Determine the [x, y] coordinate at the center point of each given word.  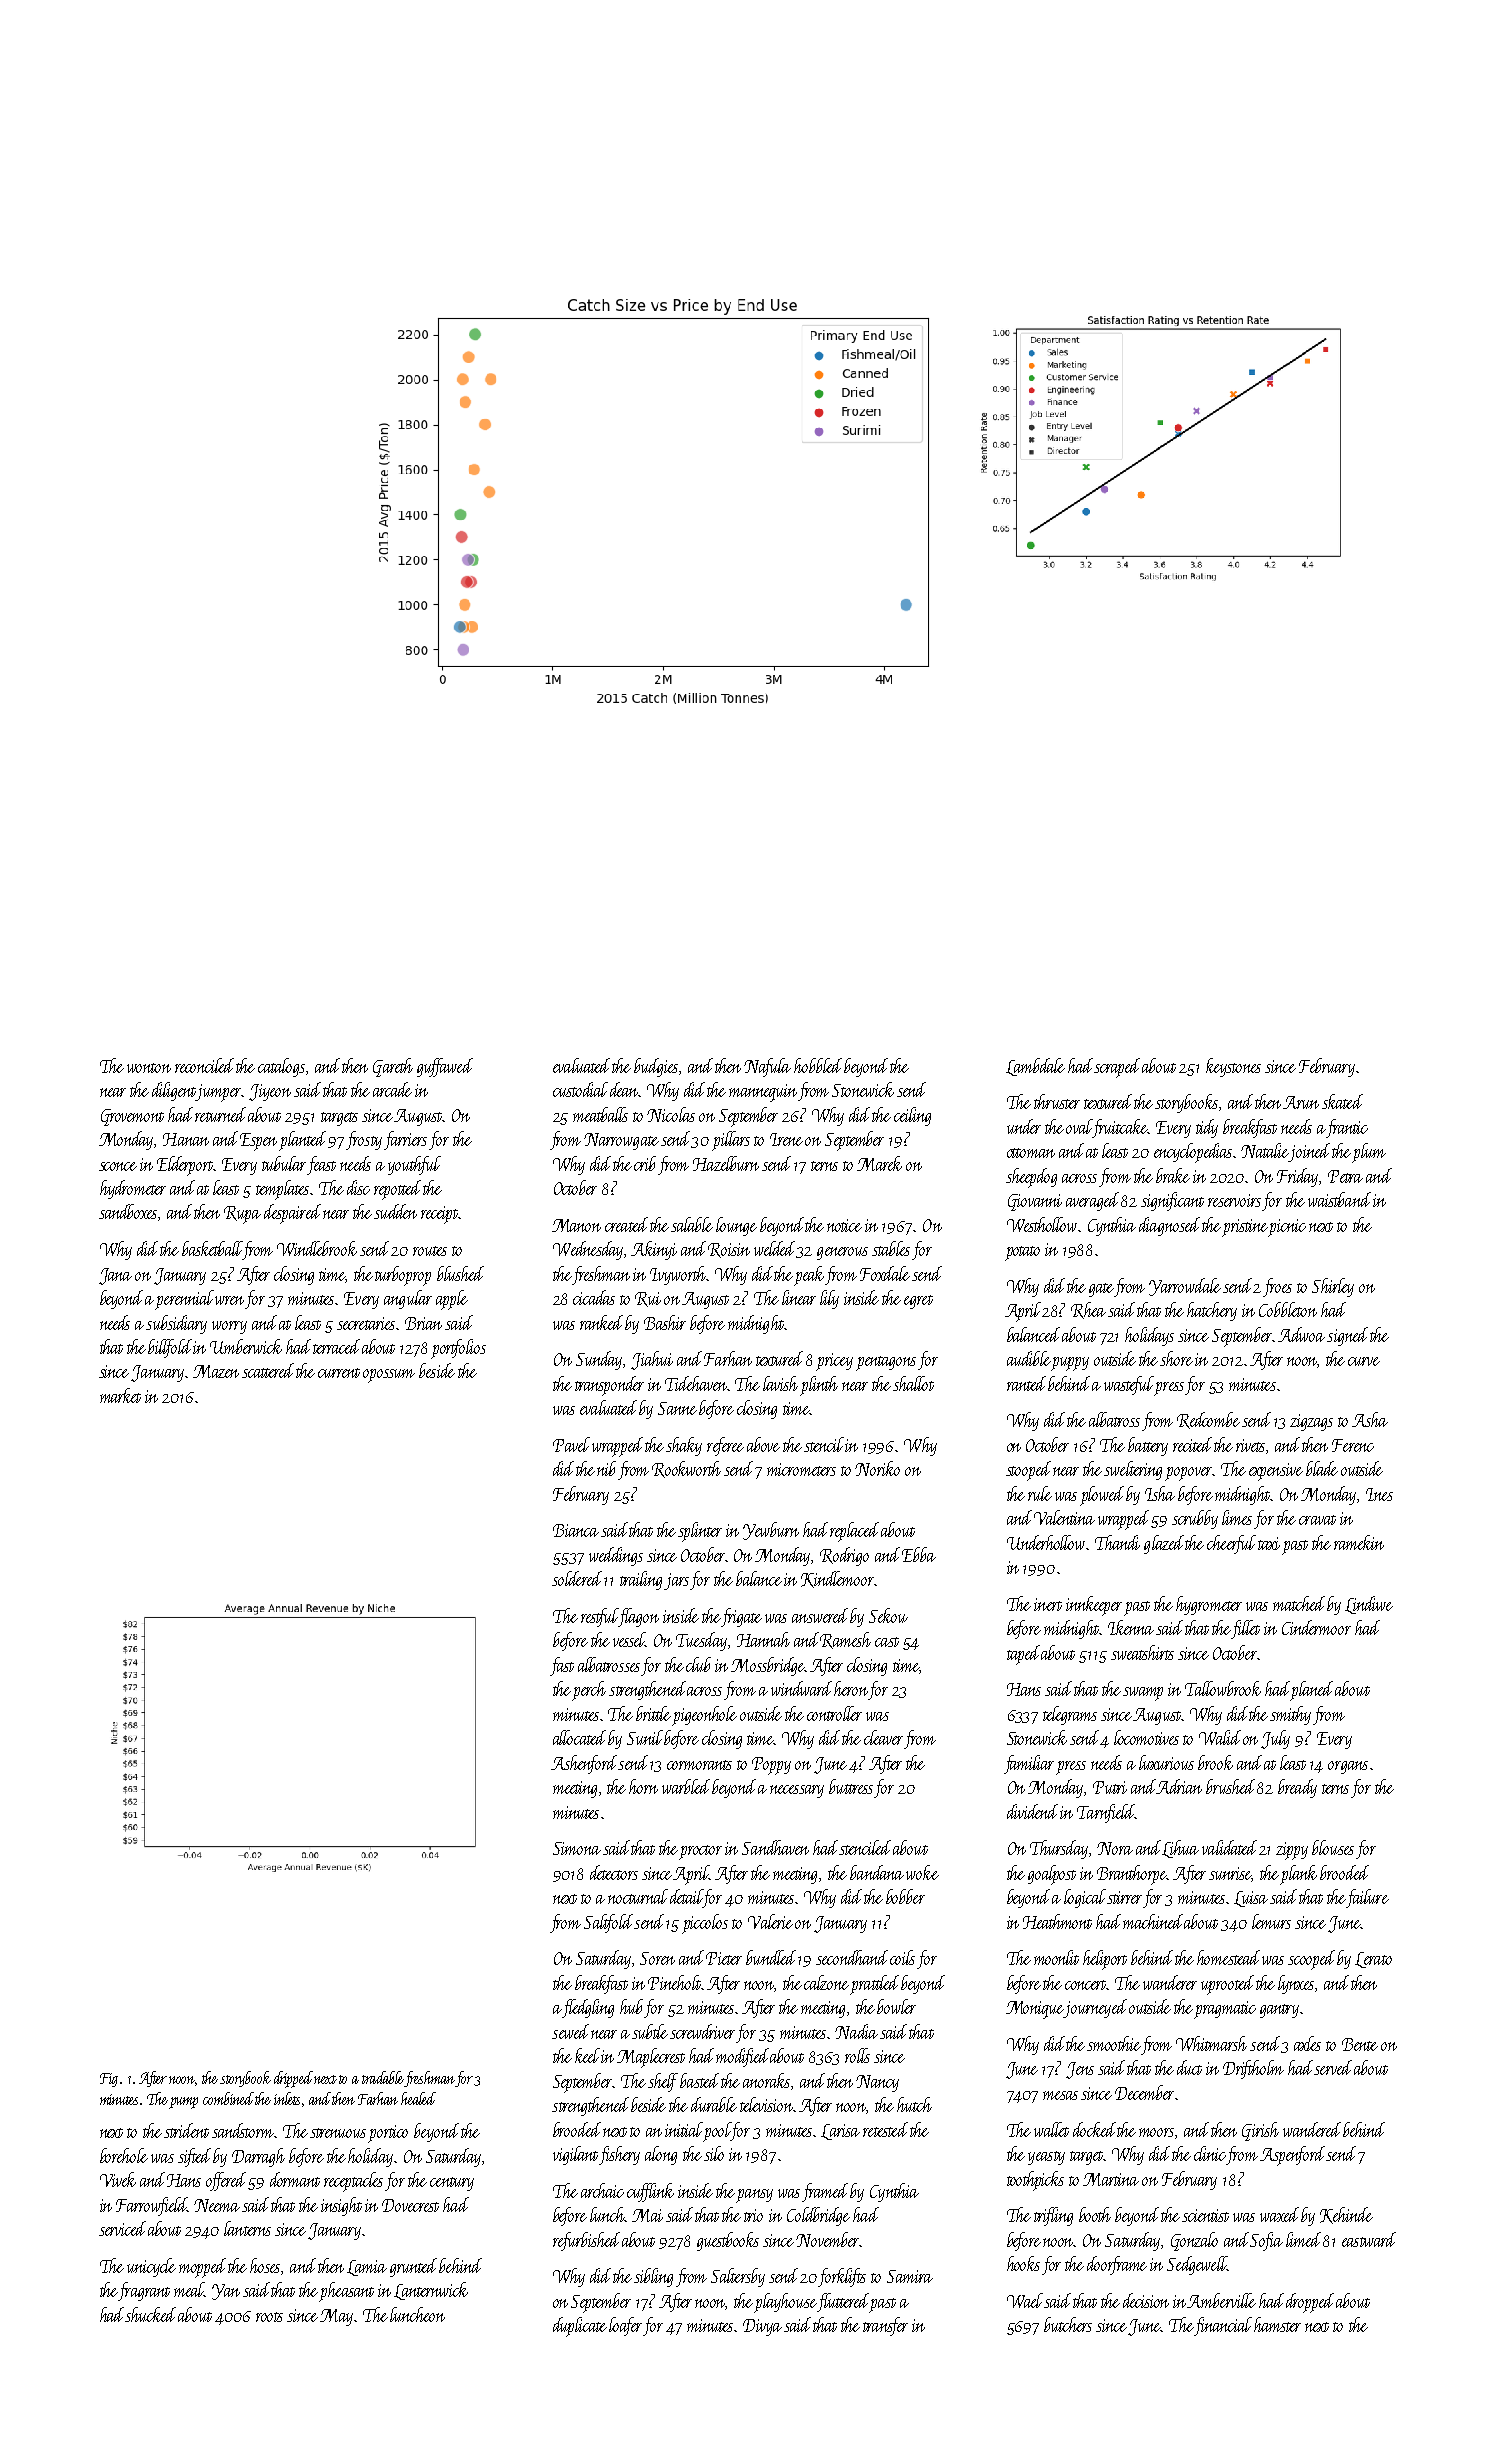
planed [1312, 1690]
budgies [656, 1067]
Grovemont [132, 1117]
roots [269, 2317]
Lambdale [1035, 1067]
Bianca [576, 1530]
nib [606, 1468]
